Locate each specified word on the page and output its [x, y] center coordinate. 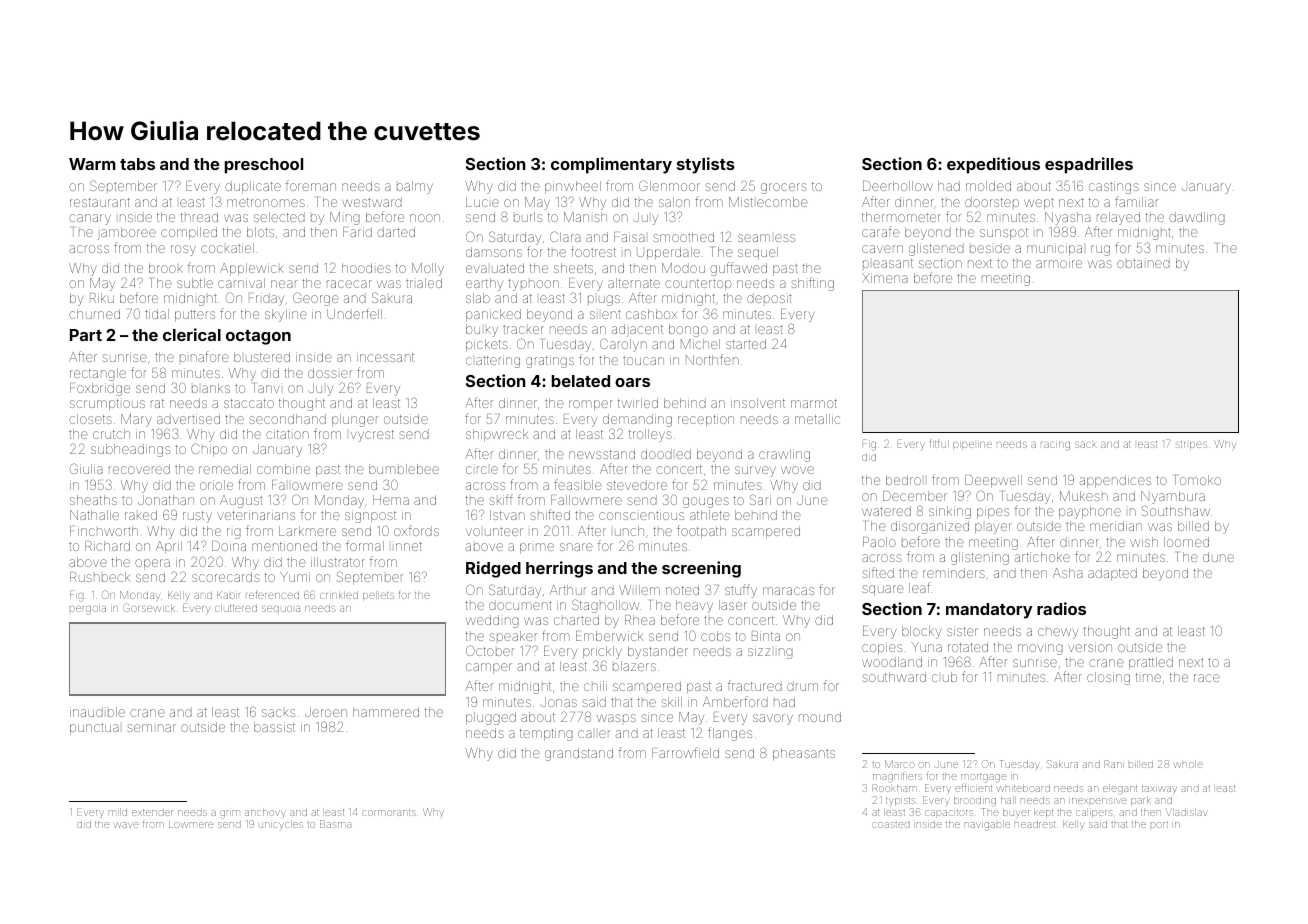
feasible [578, 484]
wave [127, 825]
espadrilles [1089, 165]
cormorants [388, 812]
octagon [258, 337]
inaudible [97, 712]
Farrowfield [685, 752]
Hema [391, 500]
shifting [812, 284]
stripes [1191, 445]
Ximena [885, 278]
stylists [706, 165]
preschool [264, 166]
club [944, 677]
